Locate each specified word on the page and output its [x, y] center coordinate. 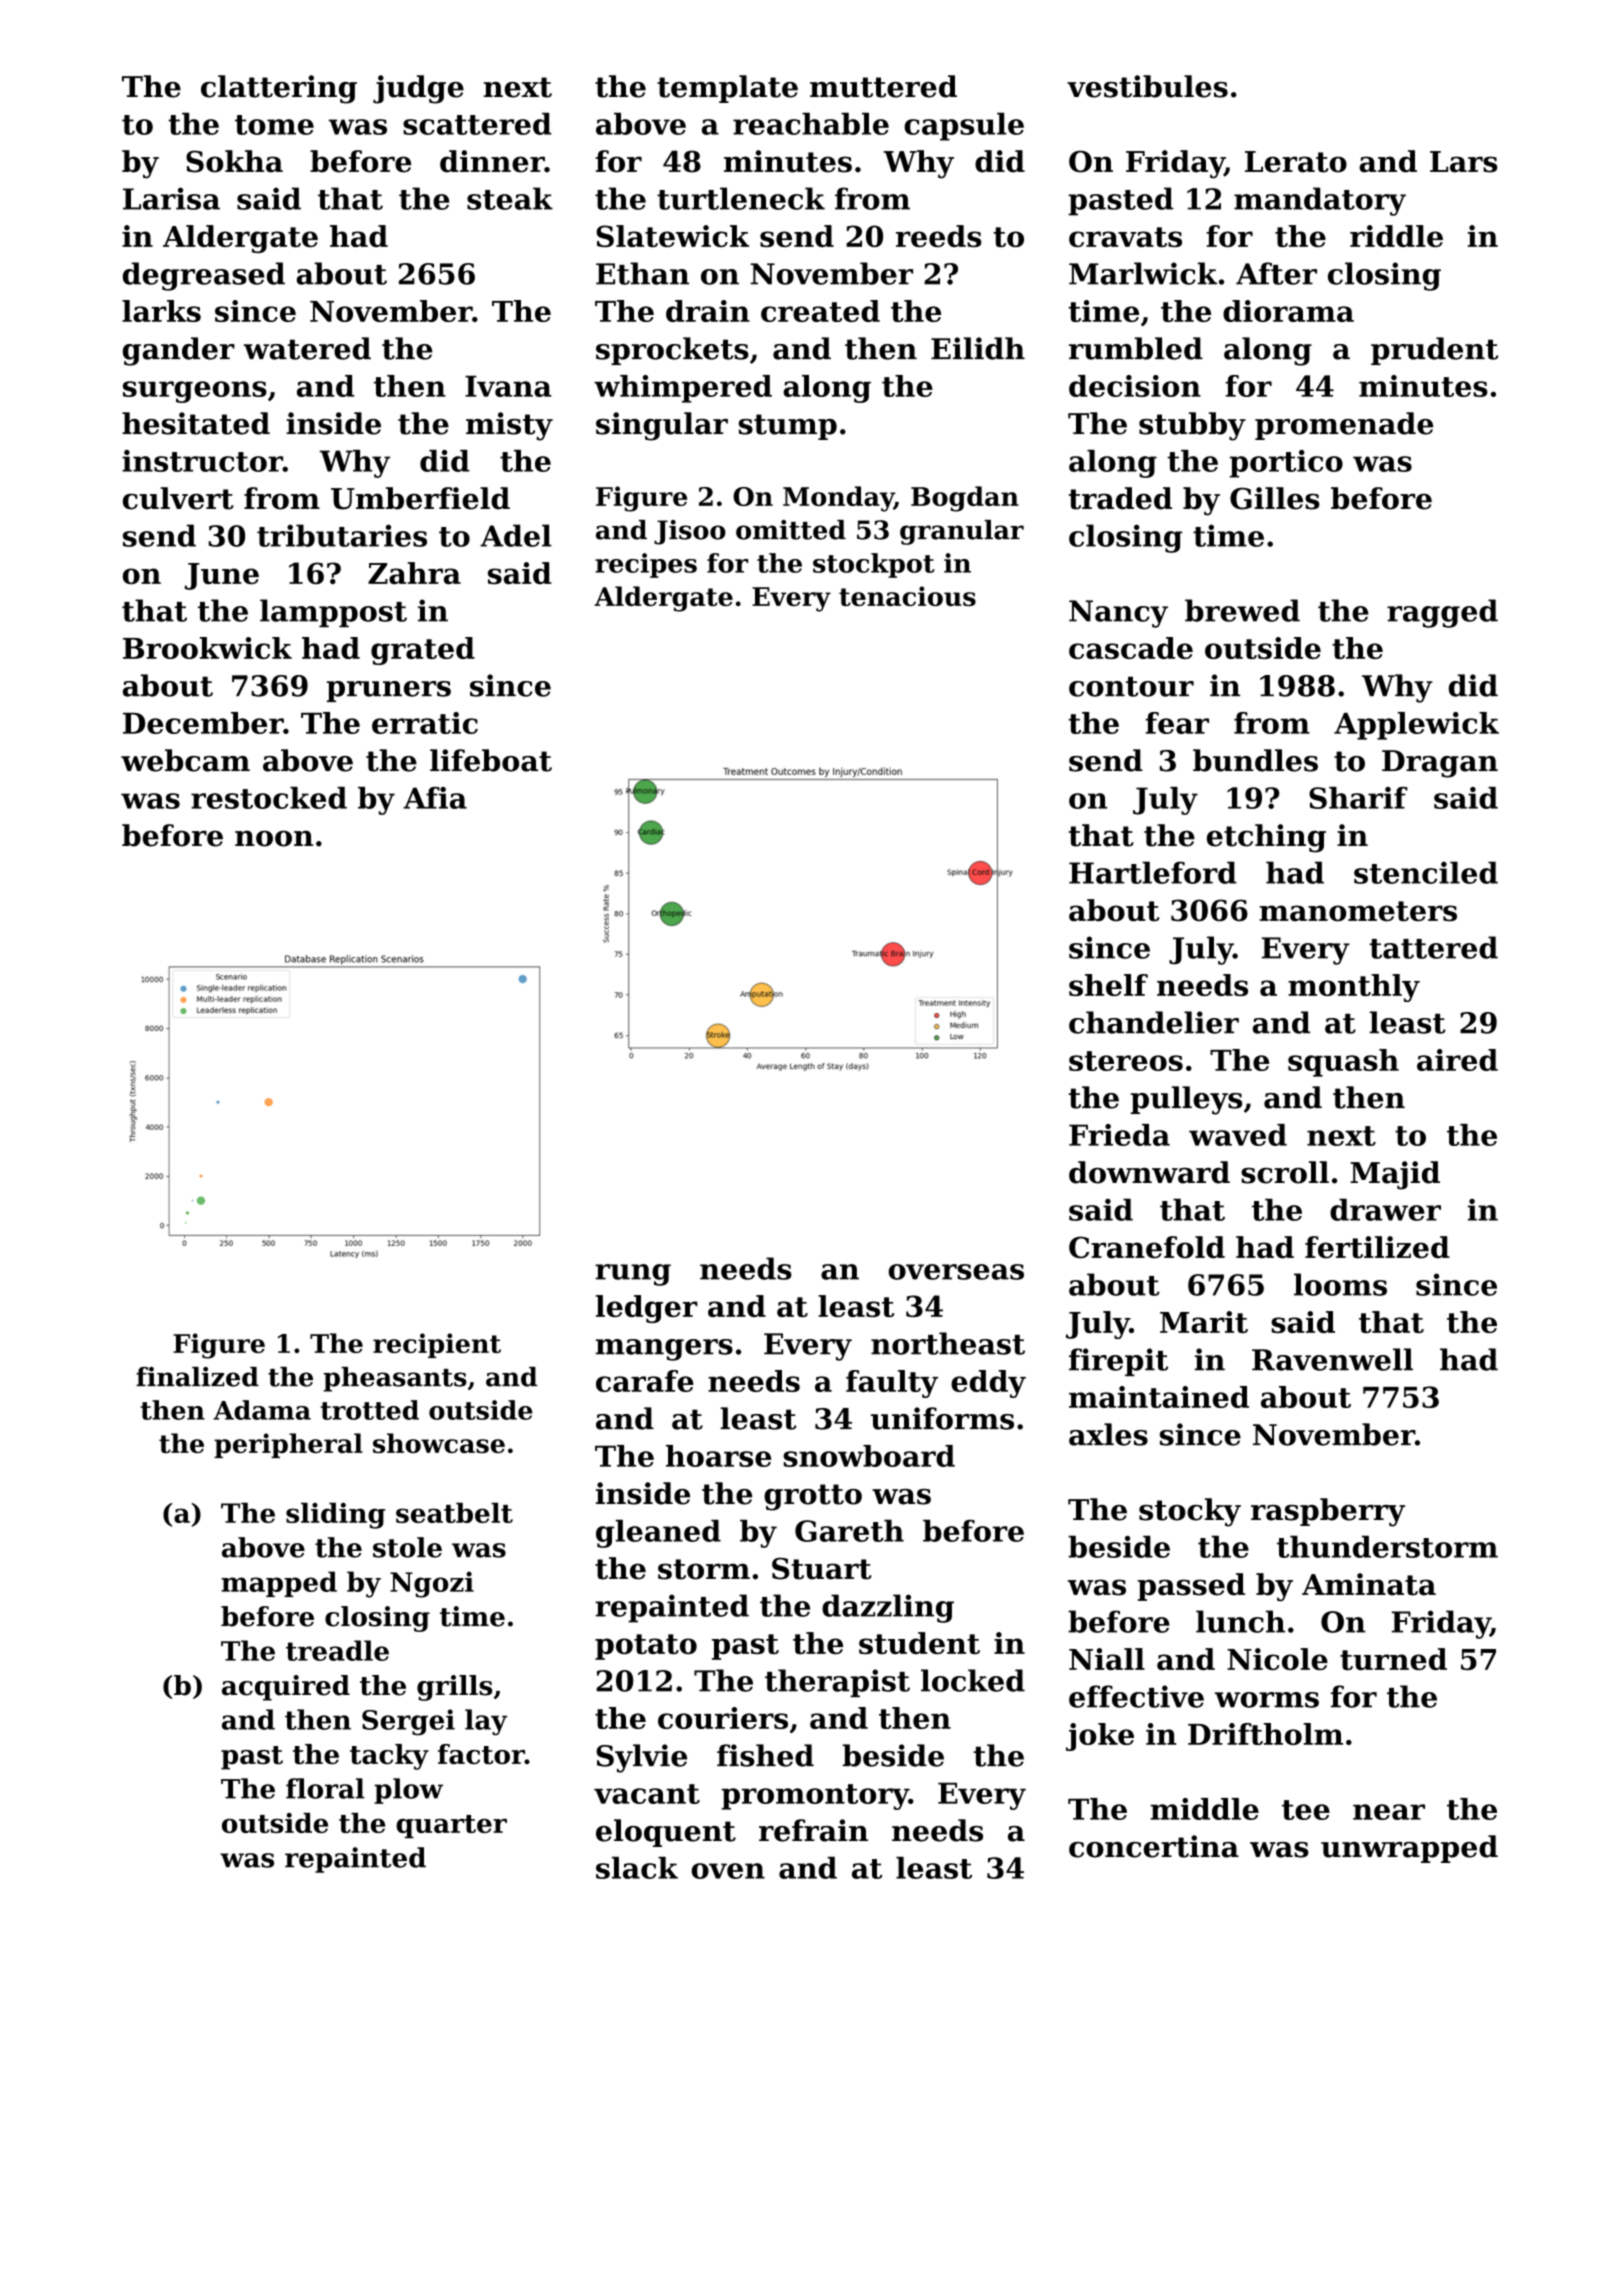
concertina [1154, 1846]
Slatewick [672, 236]
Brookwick [207, 648]
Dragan [1440, 764]
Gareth [849, 1531]
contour [1131, 686]
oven [728, 1871]
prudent [1434, 351]
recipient [437, 1345]
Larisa [171, 198]
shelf [1108, 985]
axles [1108, 1434]
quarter [451, 1827]
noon [274, 838]
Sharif [1358, 798]
